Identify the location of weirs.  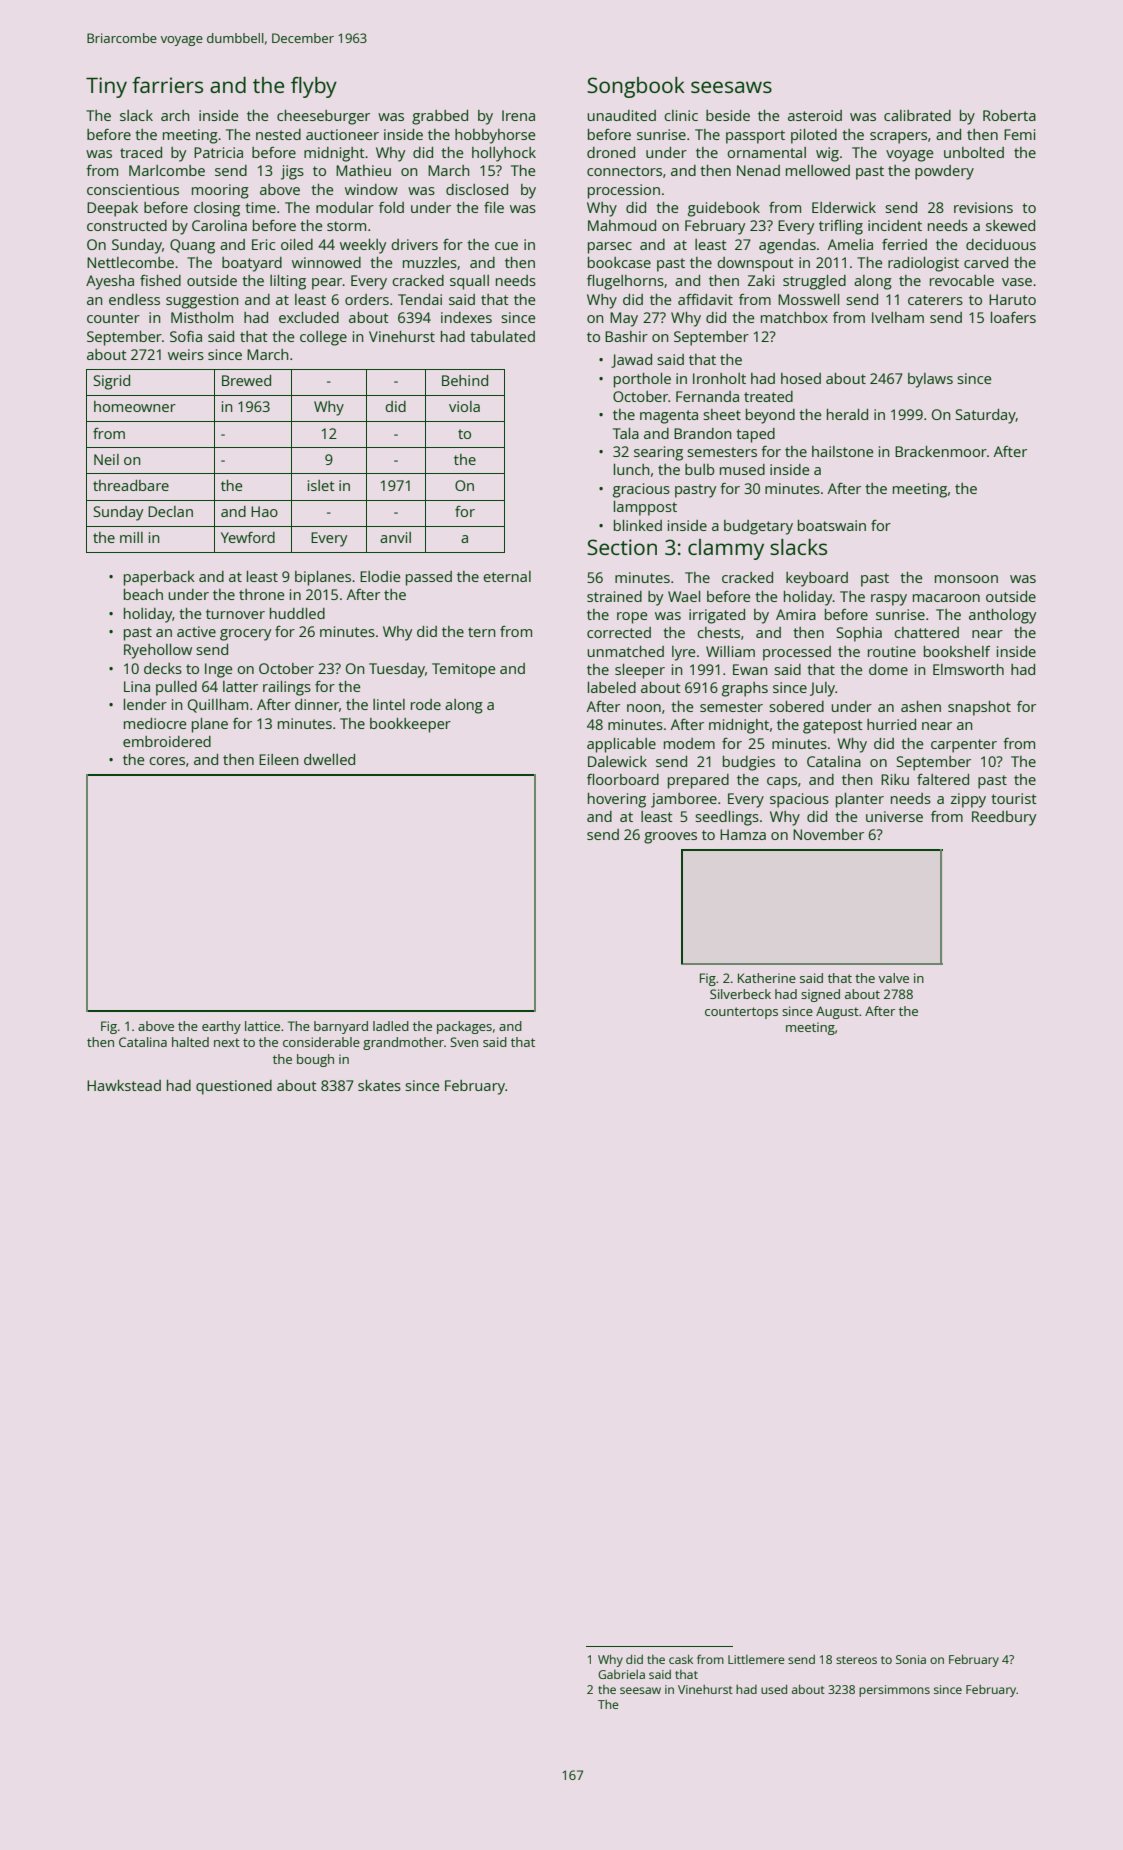
(186, 354).
